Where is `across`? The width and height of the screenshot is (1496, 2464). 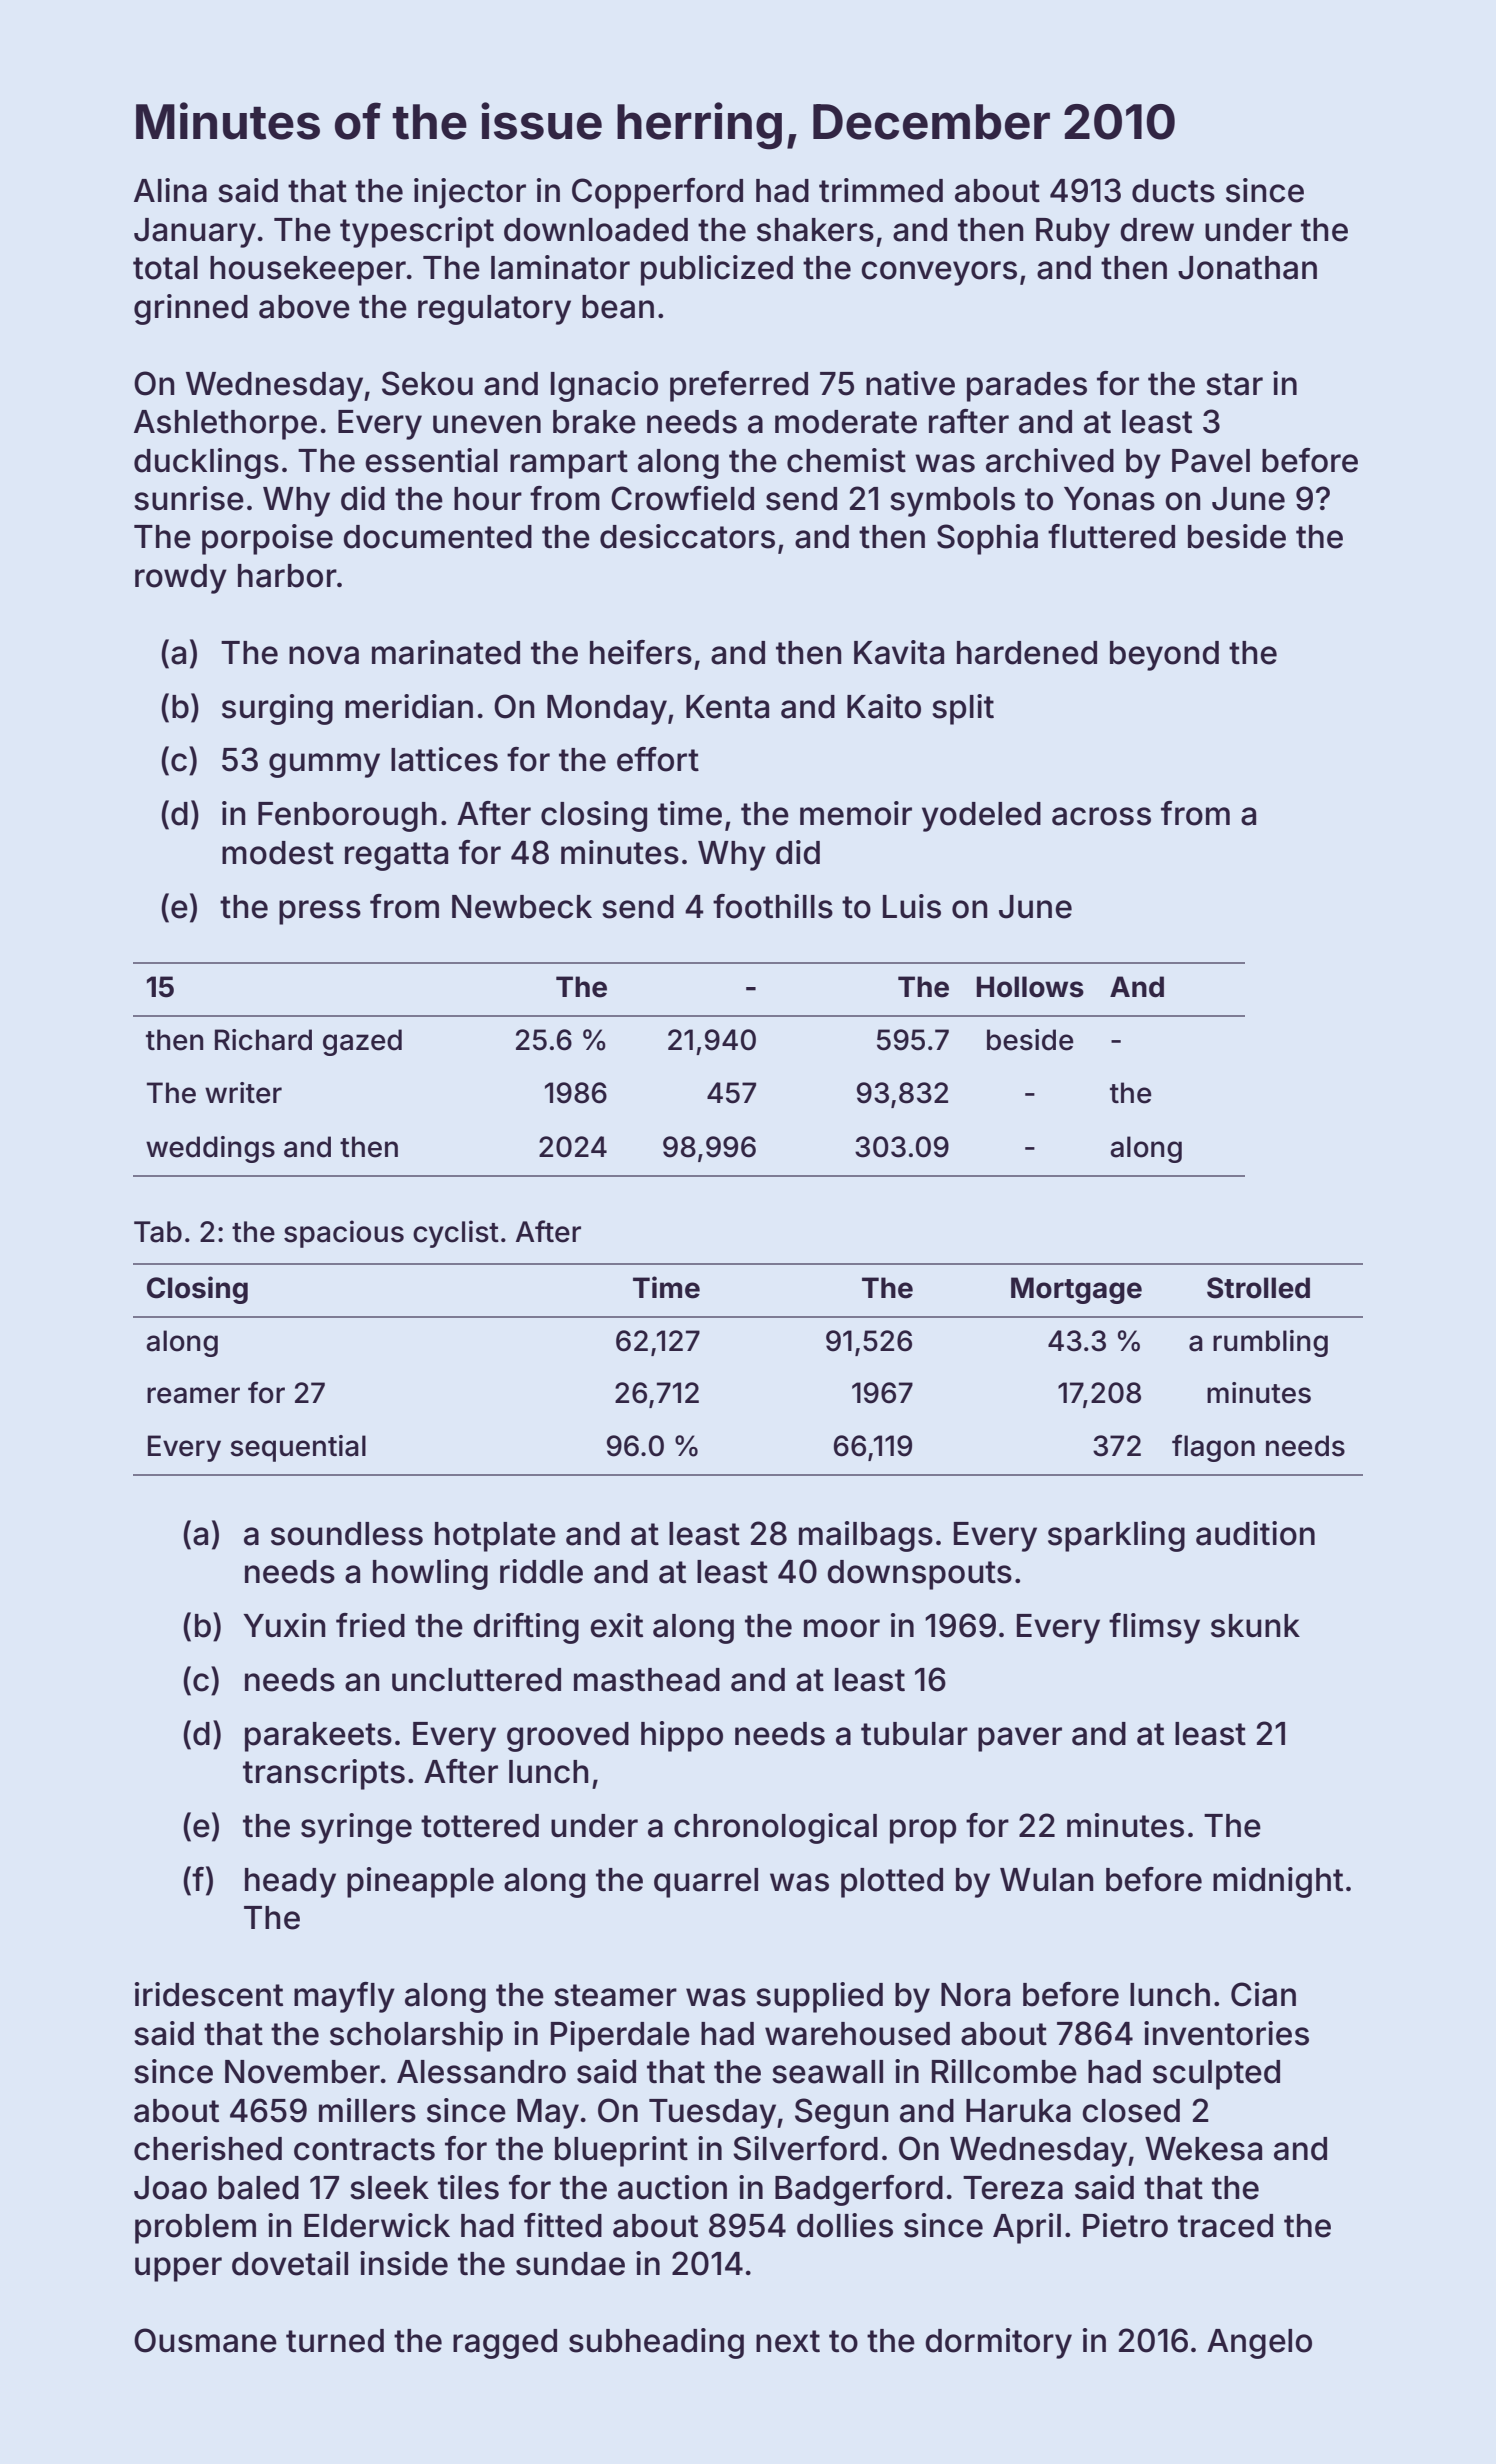
across is located at coordinates (1101, 816).
